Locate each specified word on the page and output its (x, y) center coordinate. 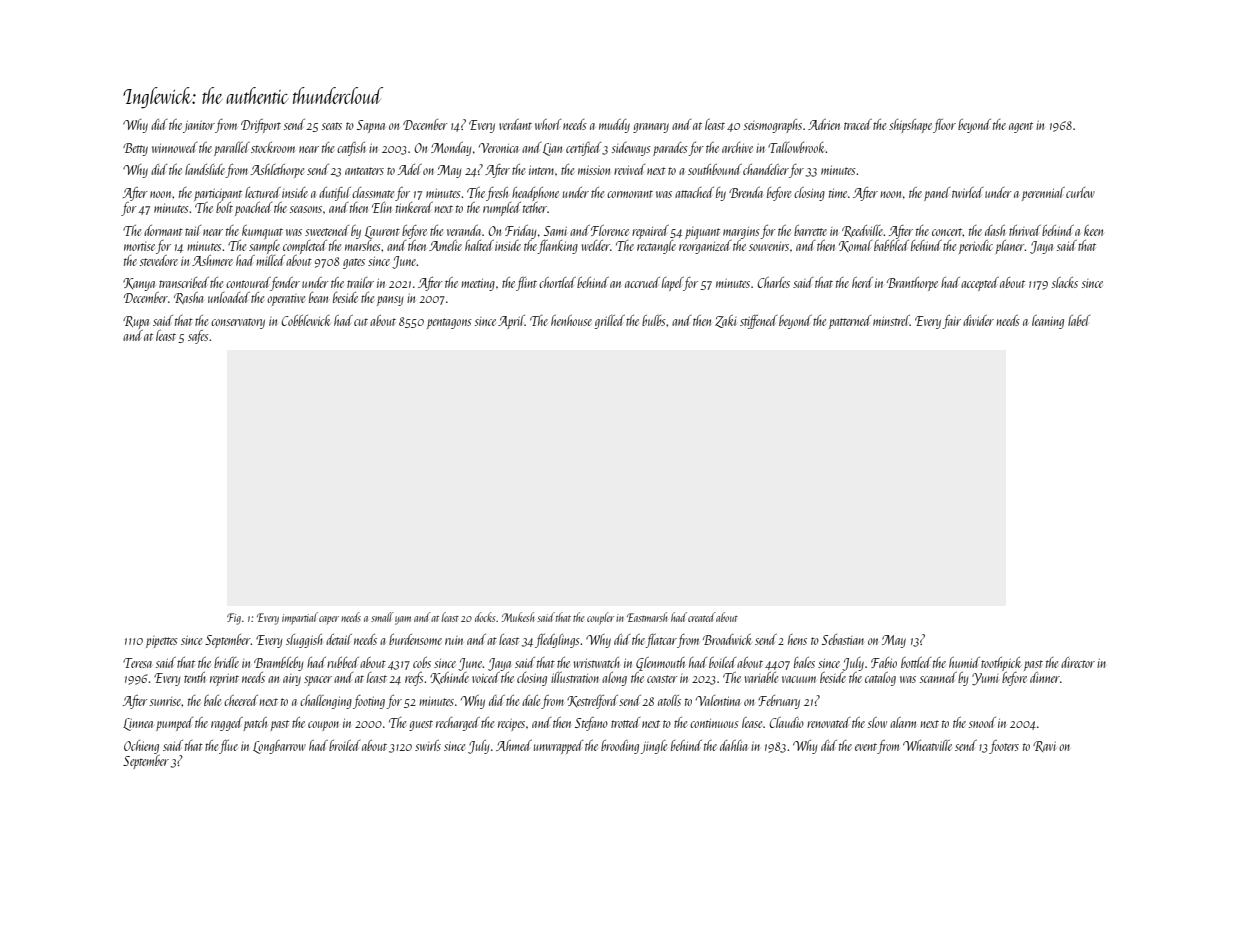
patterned (850, 322)
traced (858, 124)
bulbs (654, 320)
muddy (614, 126)
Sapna (371, 126)
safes (198, 337)
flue (228, 747)
